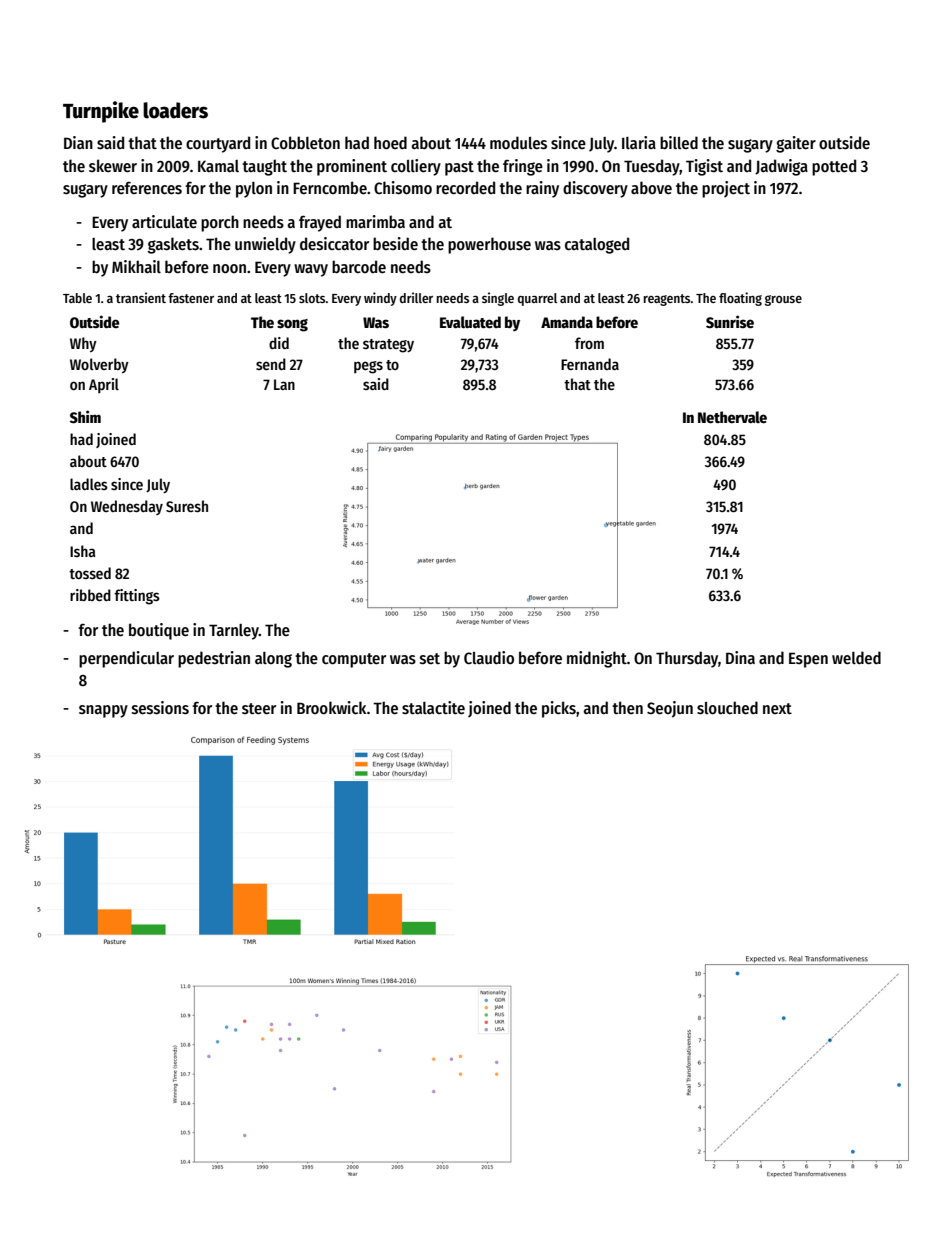 The image size is (952, 1233). I want to click on driller, so click(416, 297).
